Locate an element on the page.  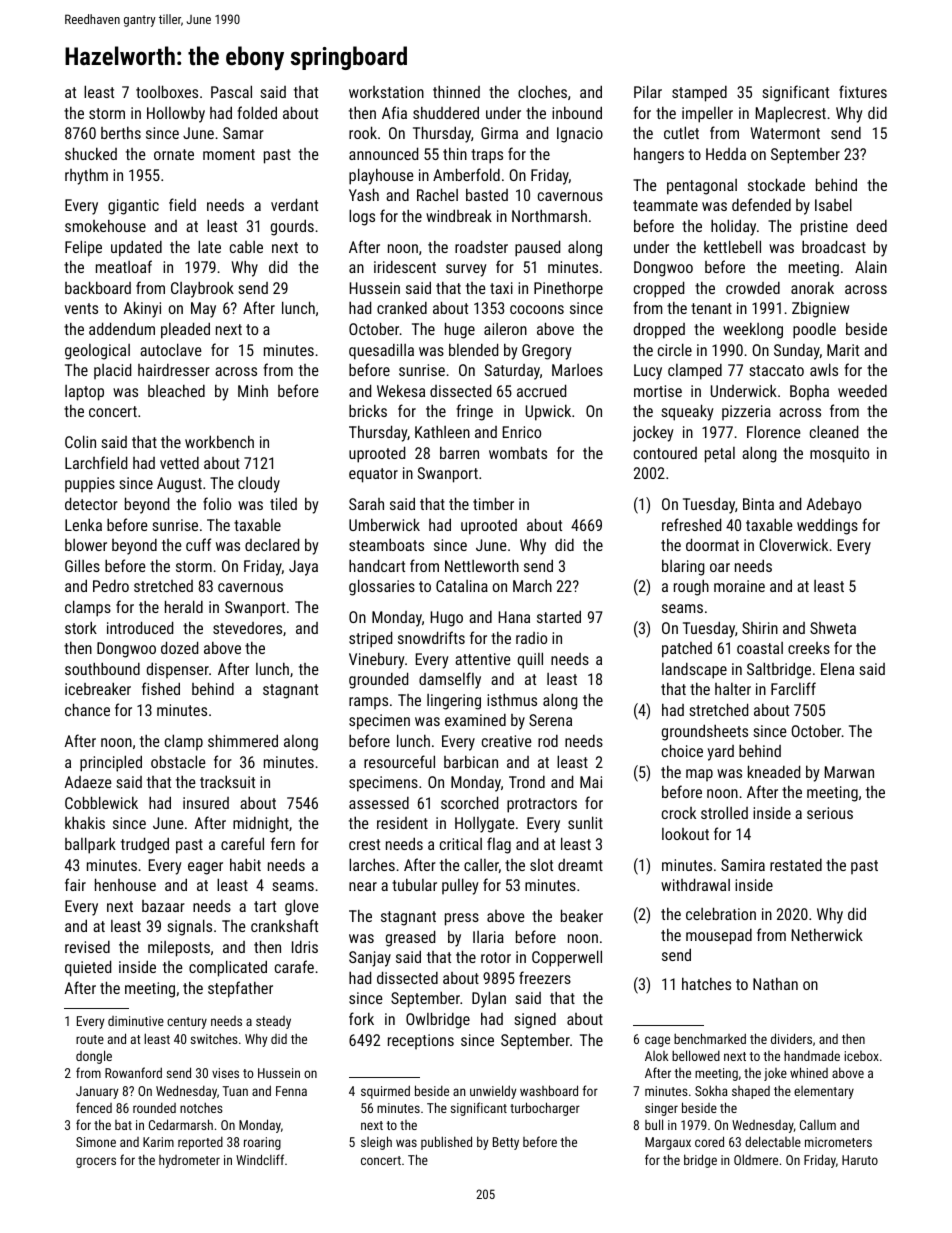
bricks is located at coordinates (368, 410).
